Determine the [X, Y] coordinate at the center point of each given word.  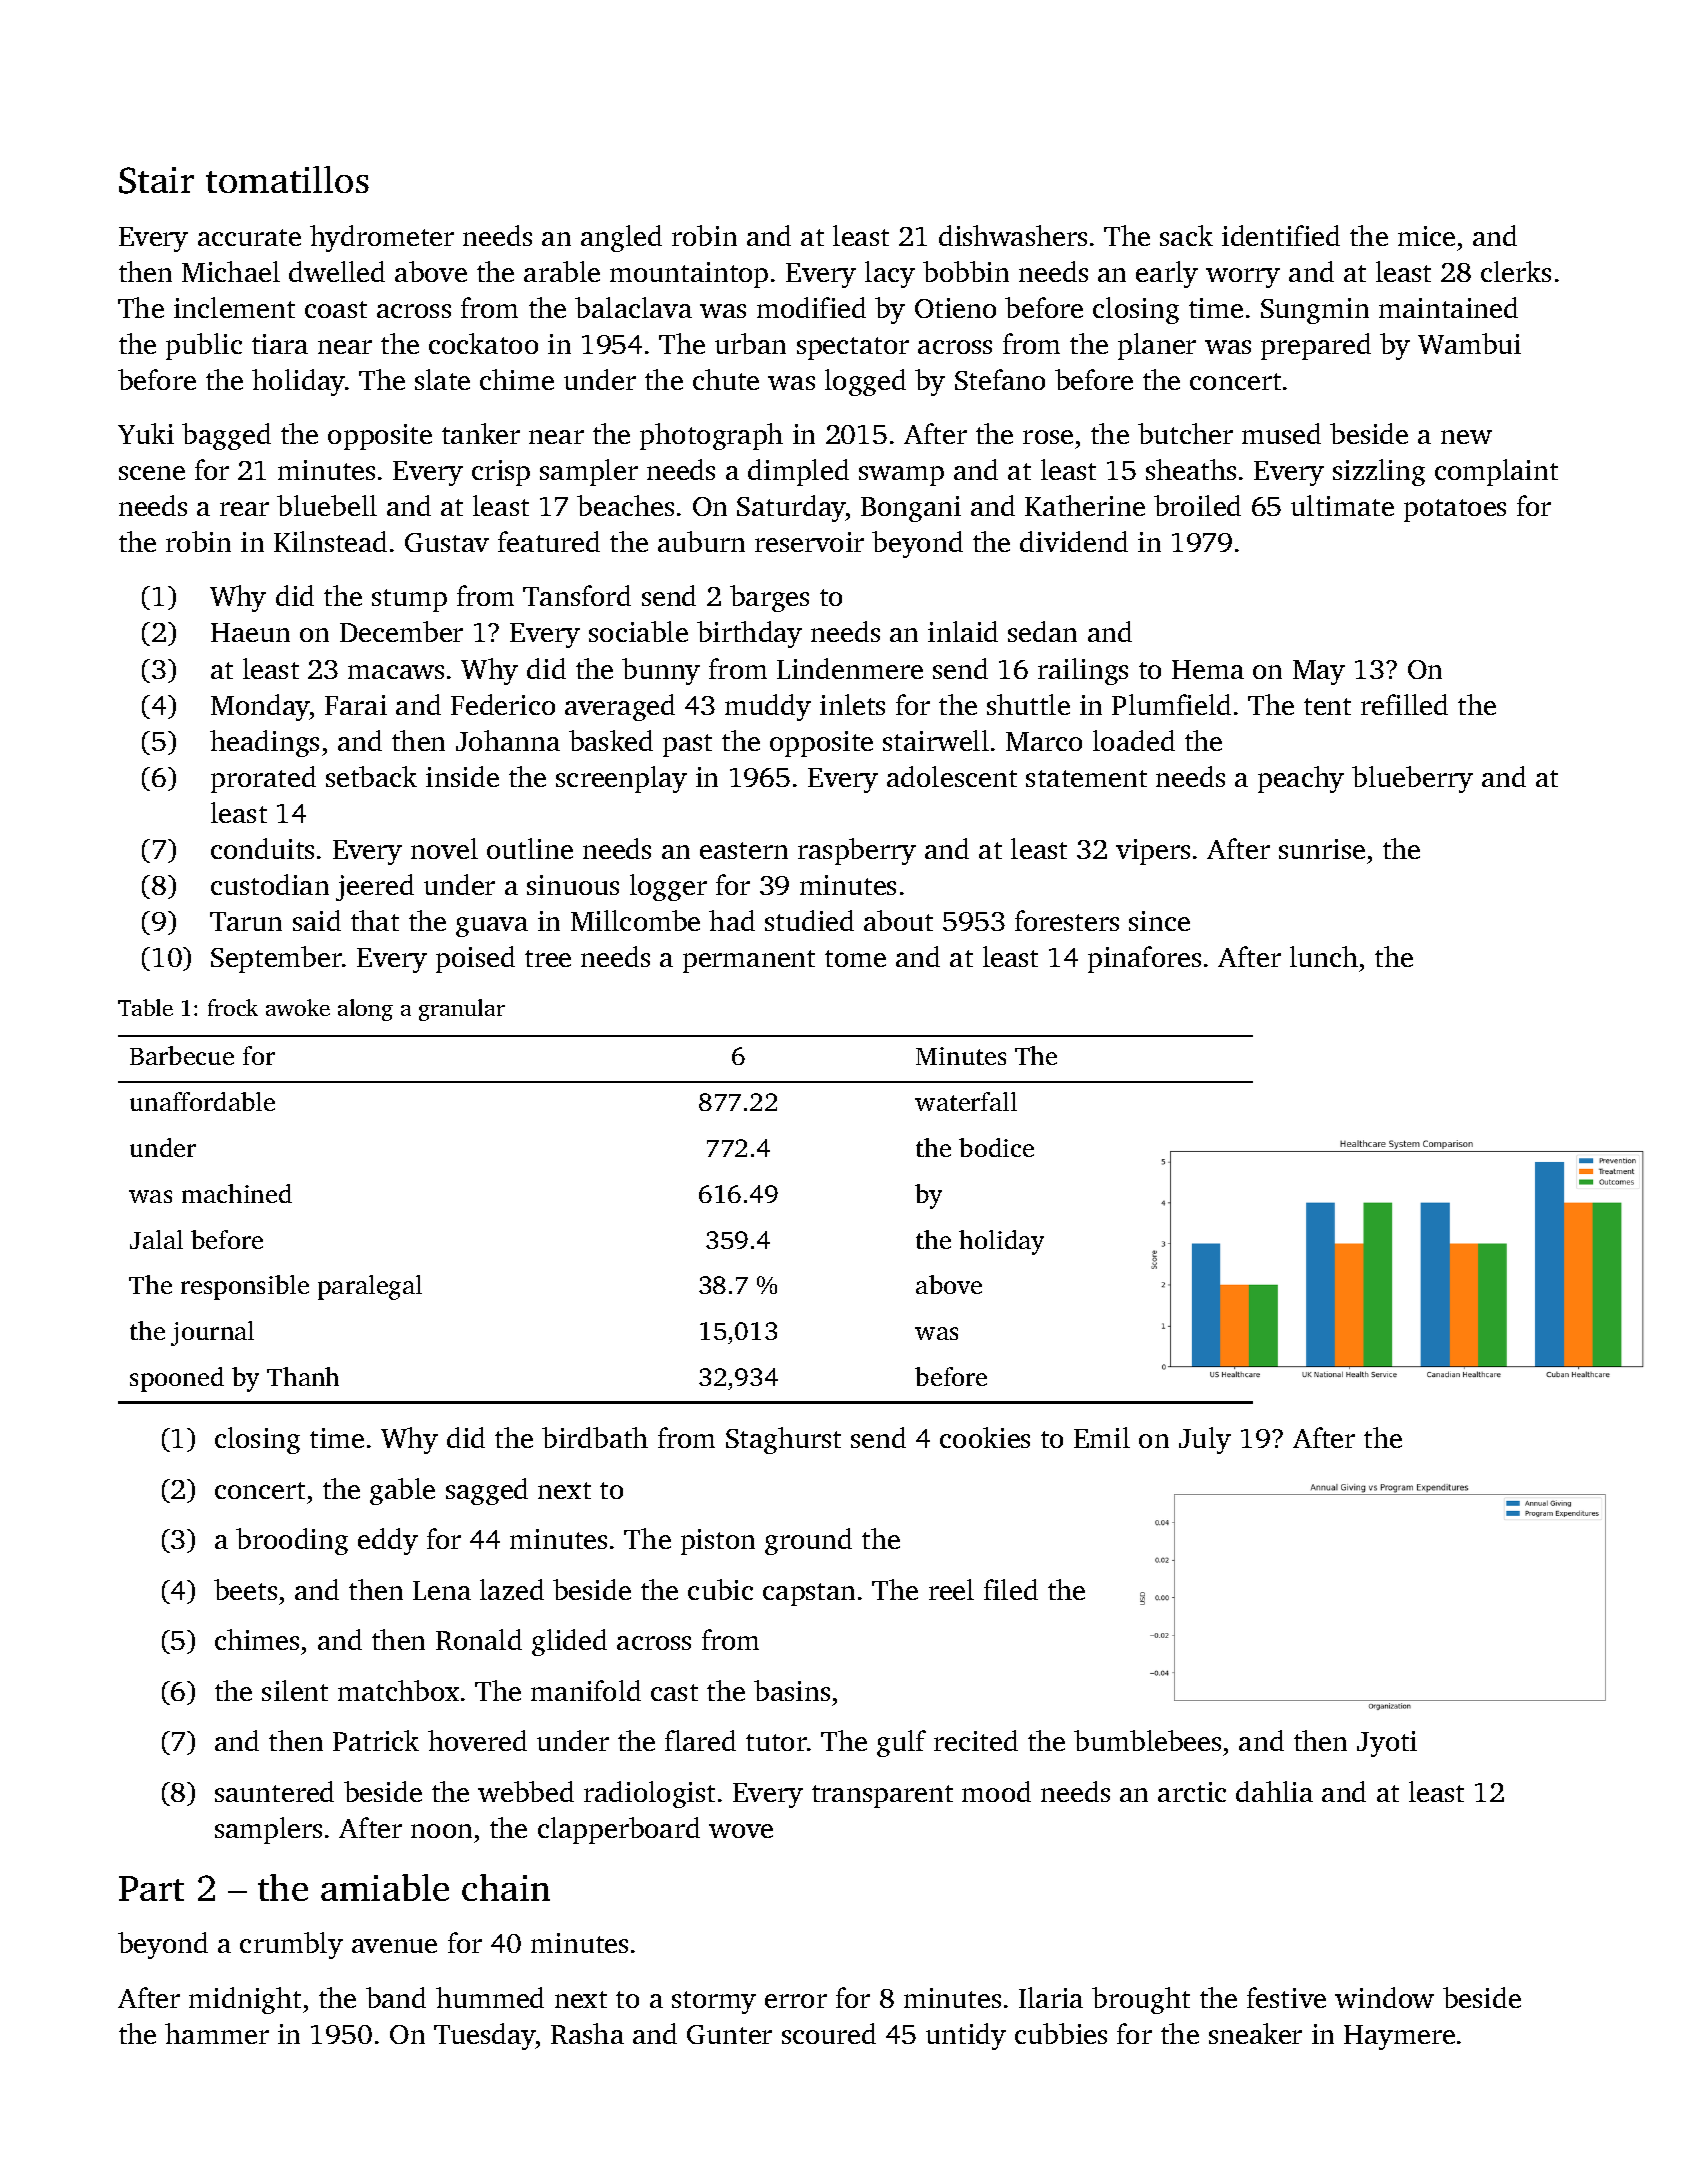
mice [1426, 236]
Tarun [246, 921]
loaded [1134, 740]
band [396, 1997]
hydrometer [382, 238]
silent [295, 1690]
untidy [966, 2036]
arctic [1192, 1792]
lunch [1324, 956]
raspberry [857, 851]
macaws [396, 672]
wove [741, 1831]
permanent [749, 961]
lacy [890, 274]
